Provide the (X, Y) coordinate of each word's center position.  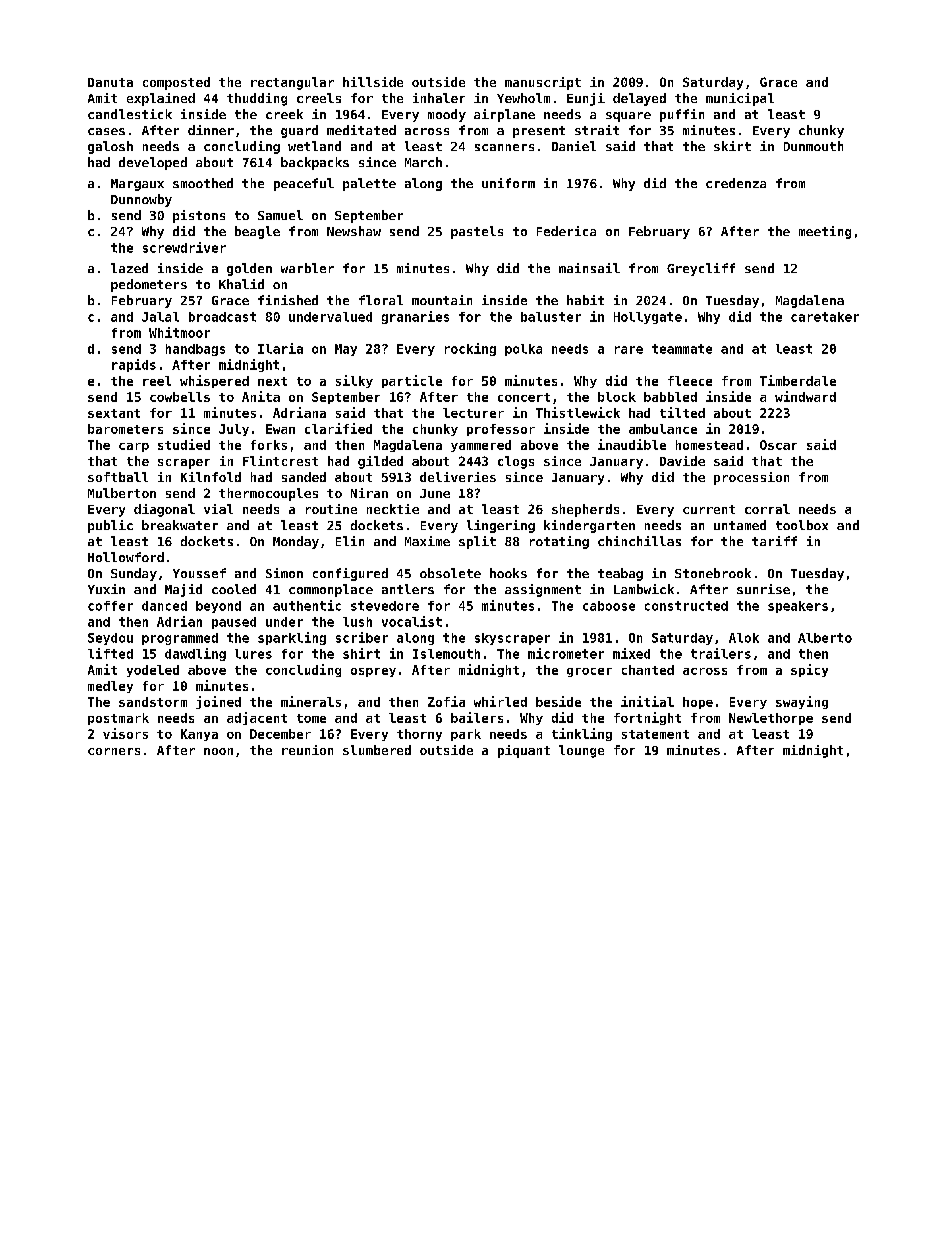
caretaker (825, 317)
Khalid (241, 284)
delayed (639, 99)
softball (118, 477)
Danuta (110, 82)
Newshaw (354, 231)
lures (253, 654)
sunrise (763, 589)
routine (331, 509)
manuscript (543, 83)
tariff (774, 541)
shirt (361, 653)
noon (218, 751)
